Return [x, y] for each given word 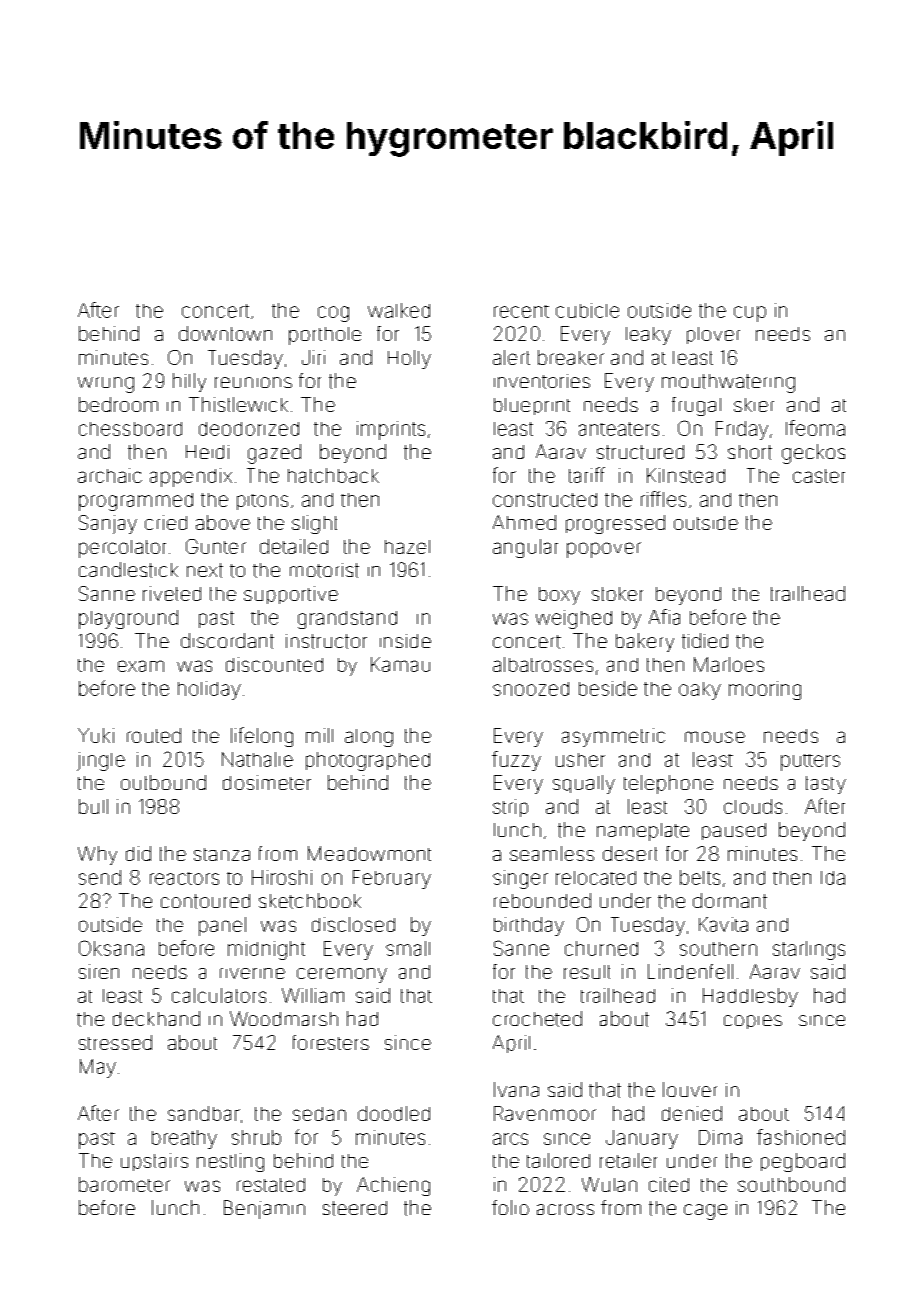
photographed [368, 761]
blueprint [532, 406]
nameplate [643, 832]
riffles [663, 499]
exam [141, 666]
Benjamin [264, 1209]
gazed [274, 454]
